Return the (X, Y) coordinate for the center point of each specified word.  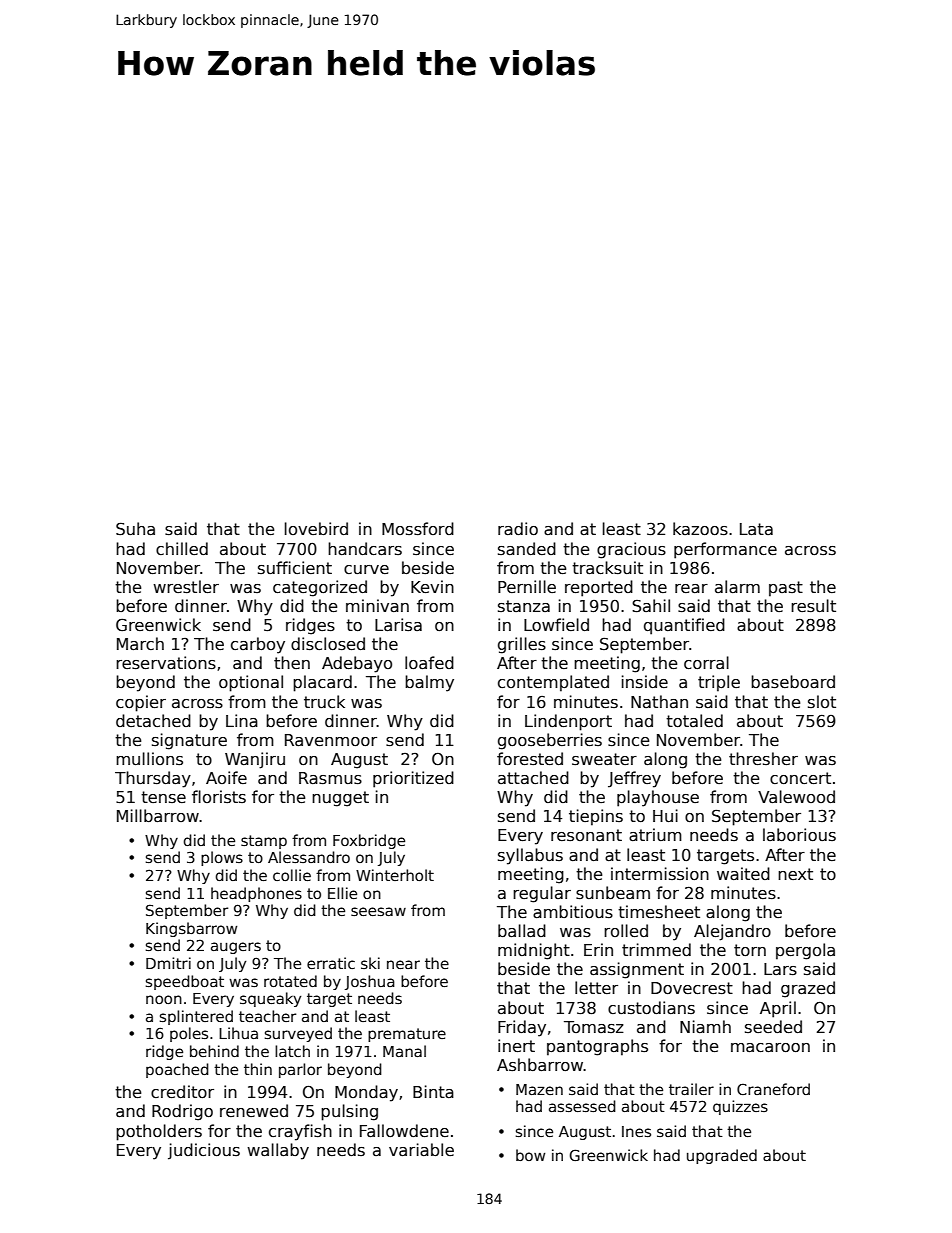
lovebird (316, 528)
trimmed (656, 949)
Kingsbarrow (191, 929)
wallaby (278, 1151)
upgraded (722, 1156)
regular (542, 894)
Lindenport (568, 722)
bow (530, 1155)
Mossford (418, 529)
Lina (242, 721)
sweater (604, 759)
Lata (756, 529)
